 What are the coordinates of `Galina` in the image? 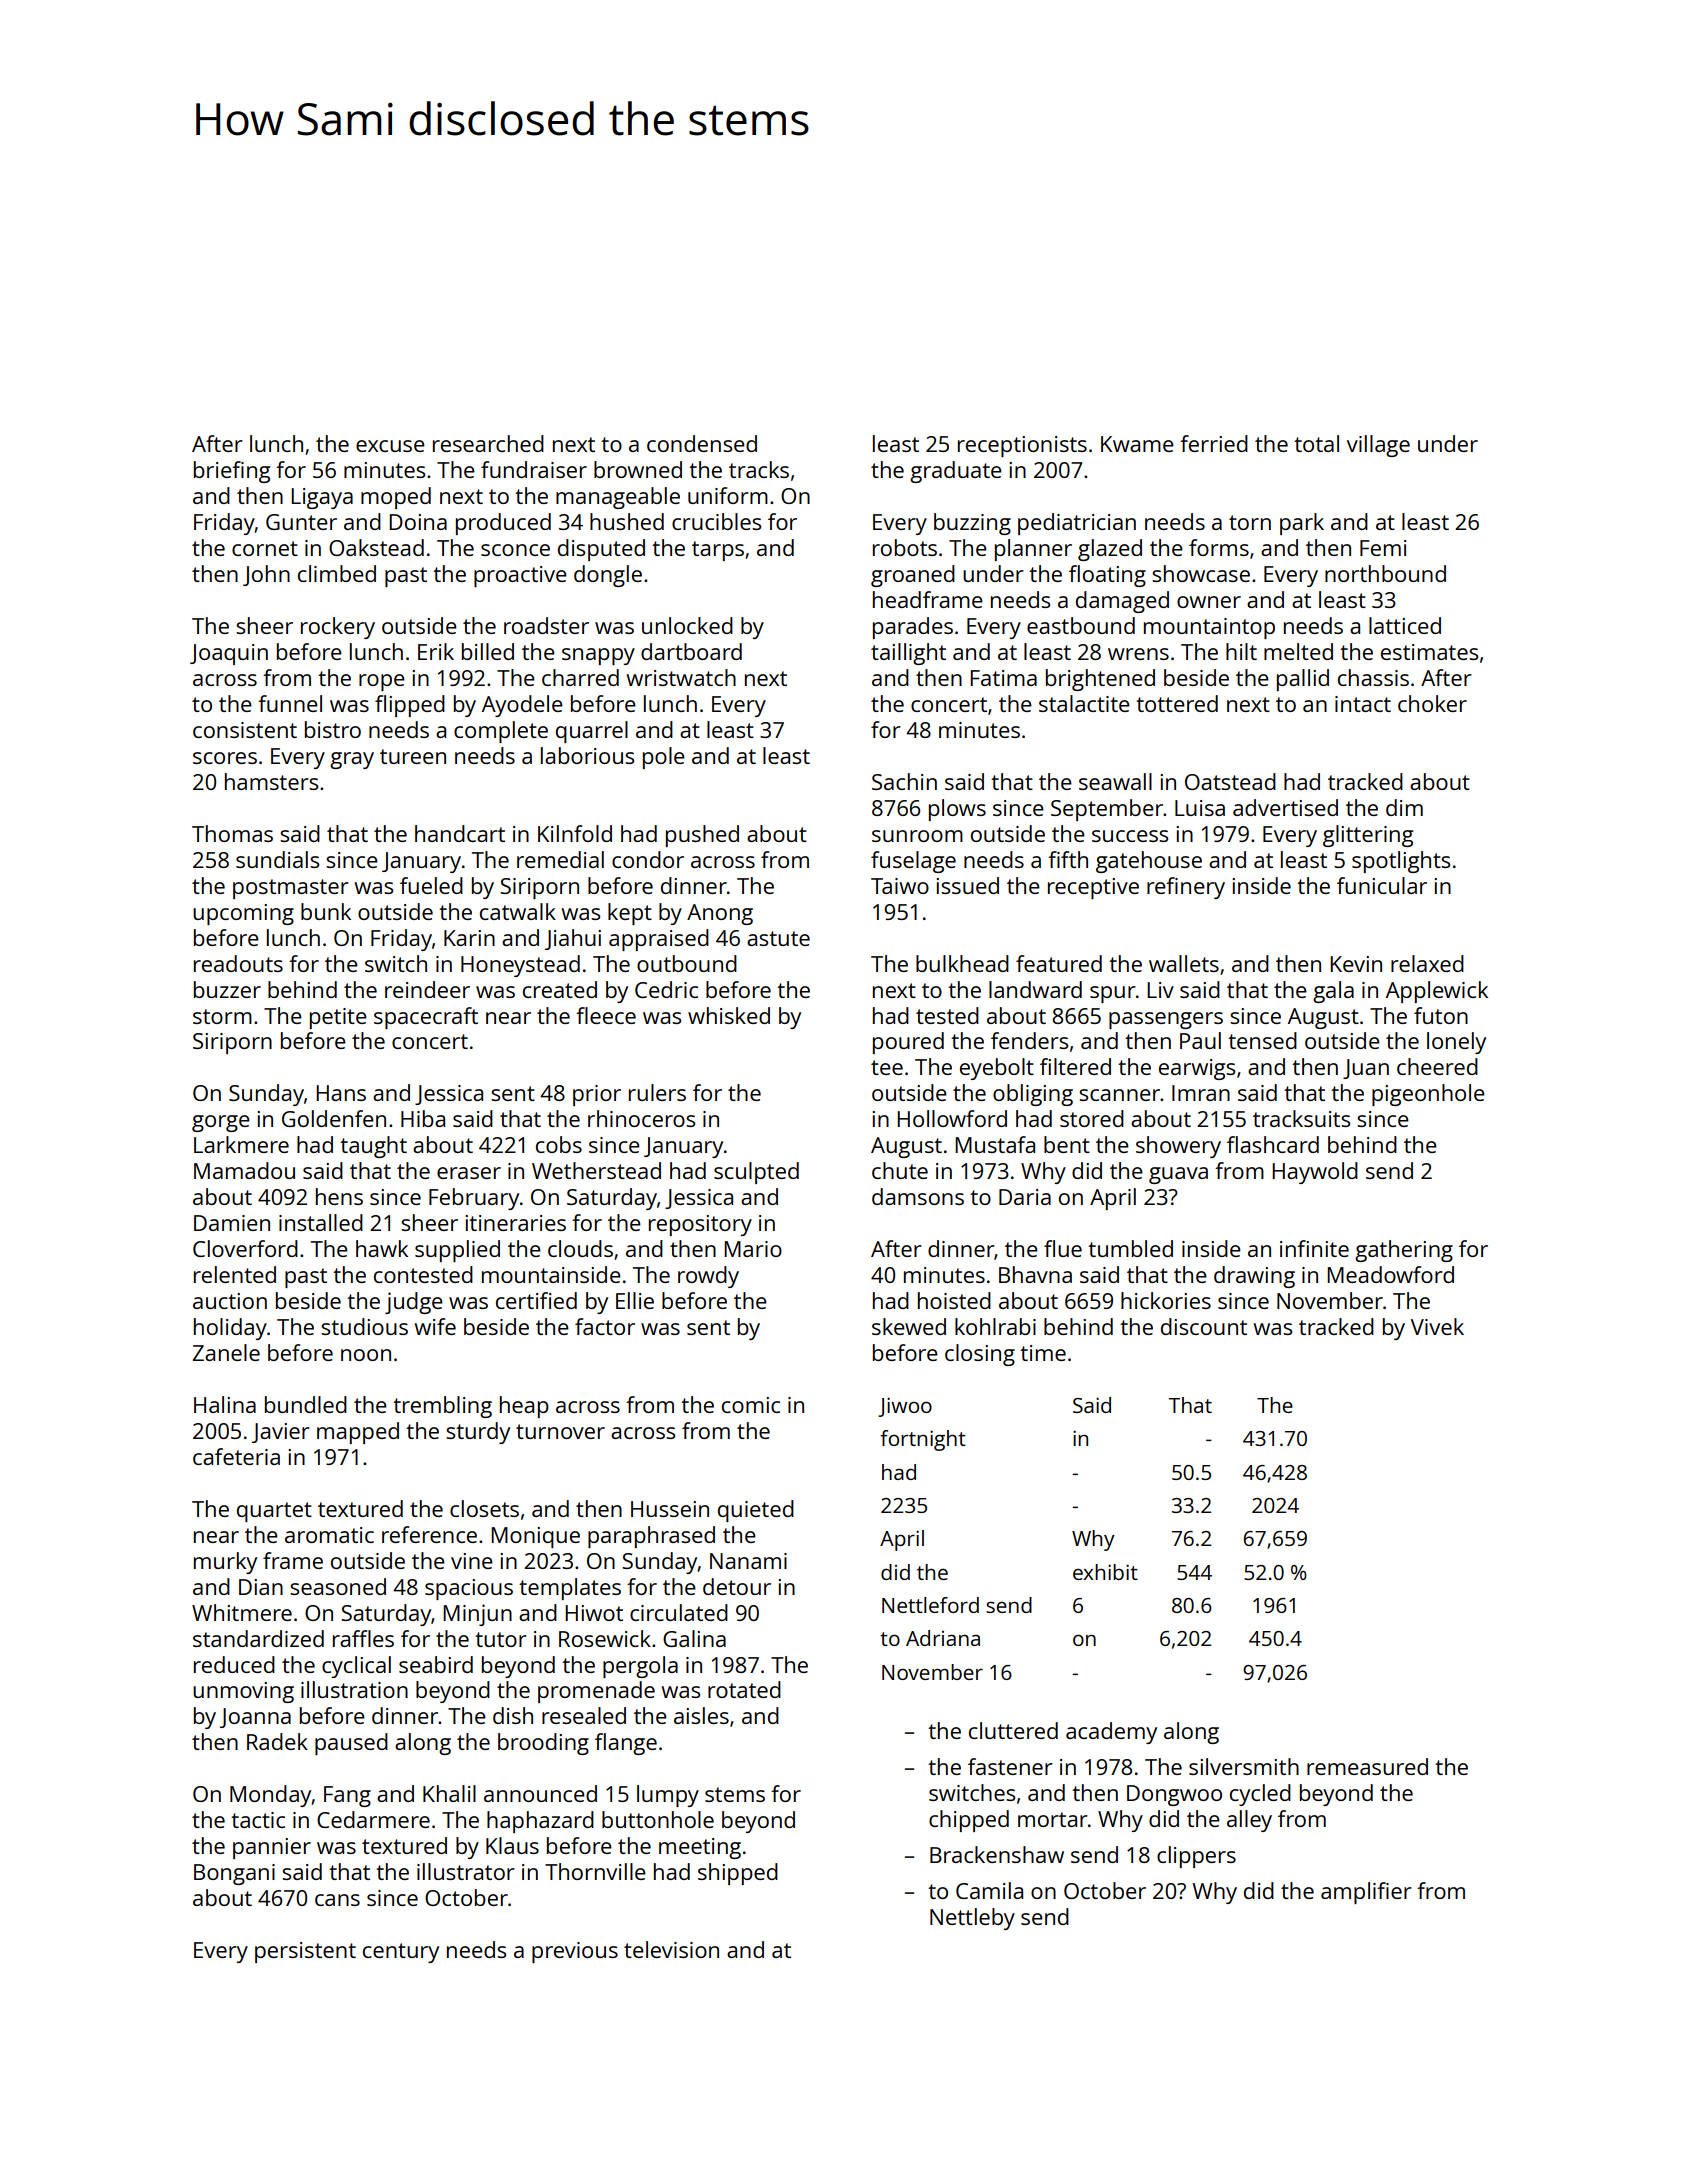 It's located at (694, 1638).
